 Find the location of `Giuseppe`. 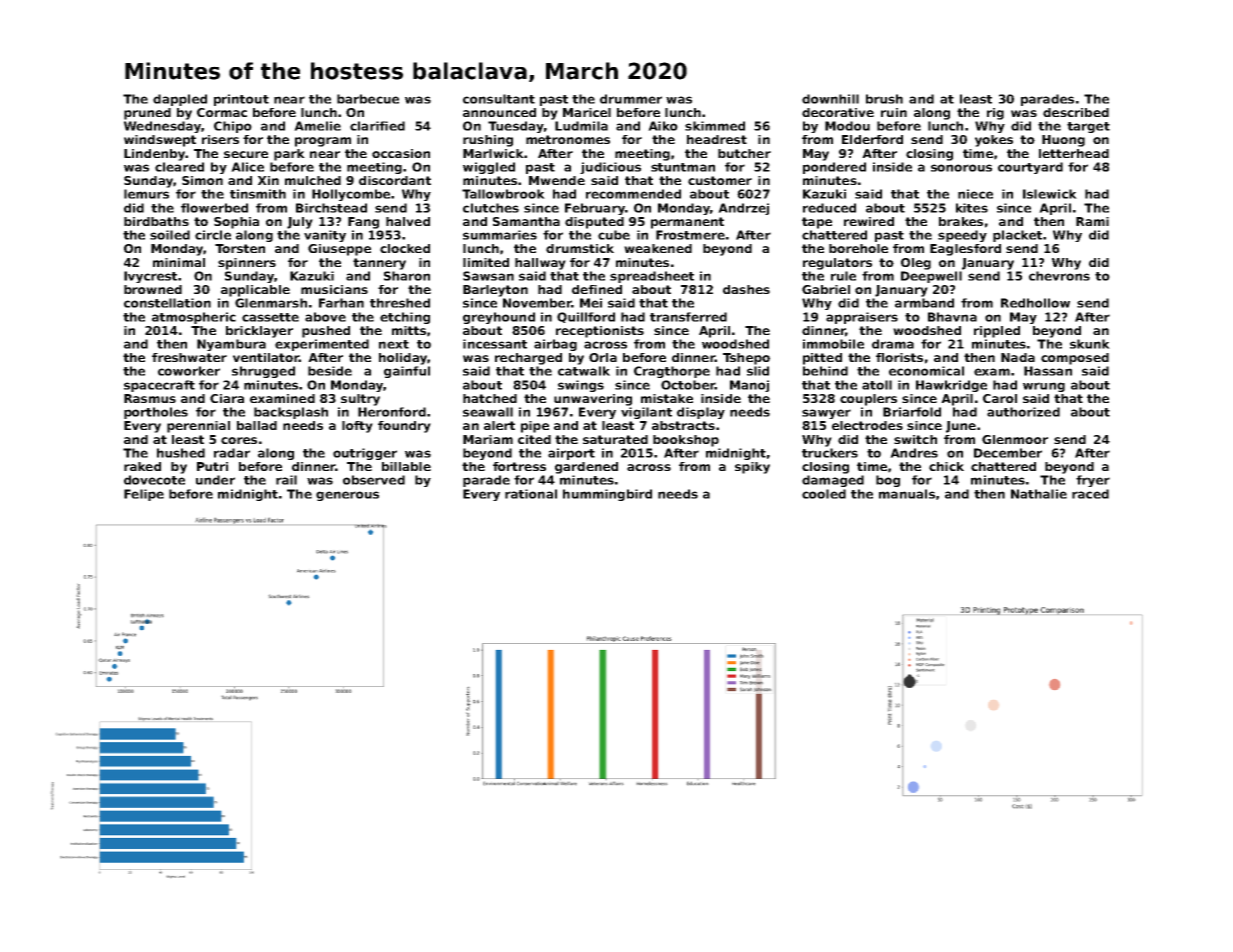

Giuseppe is located at coordinates (339, 250).
